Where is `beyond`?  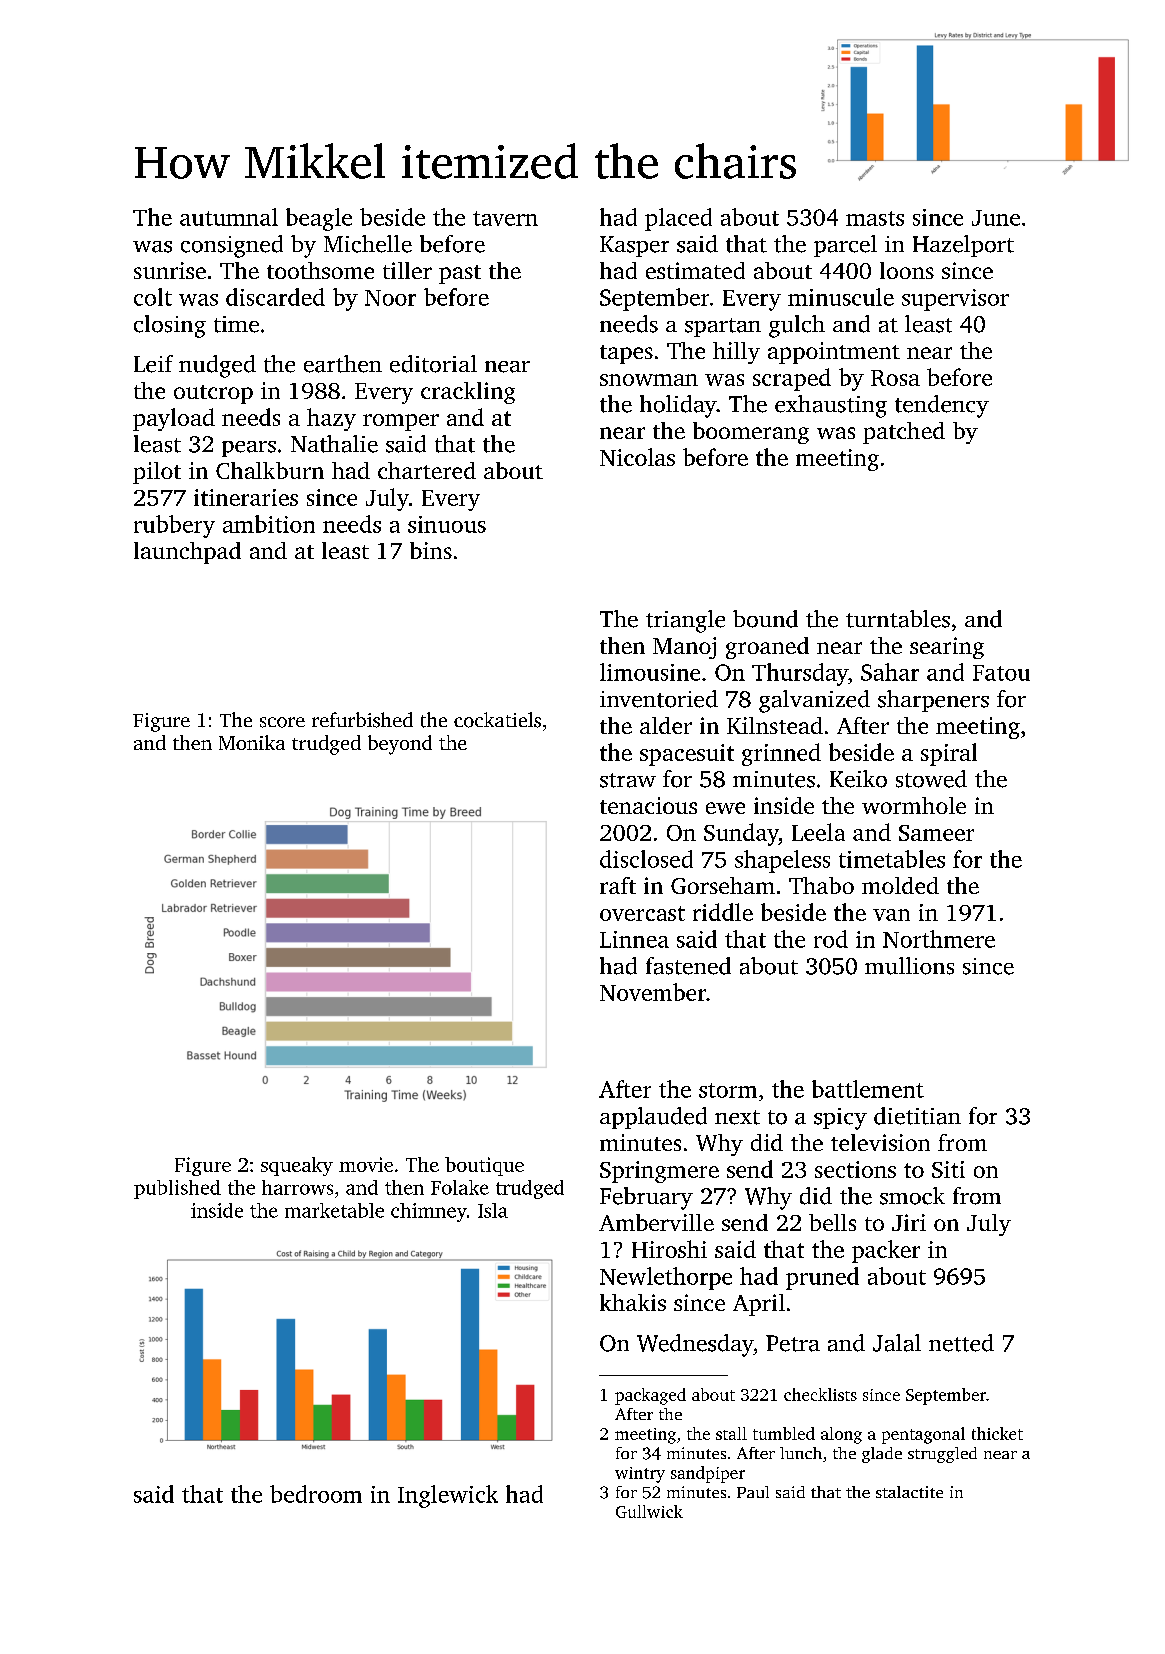 beyond is located at coordinates (400, 745).
